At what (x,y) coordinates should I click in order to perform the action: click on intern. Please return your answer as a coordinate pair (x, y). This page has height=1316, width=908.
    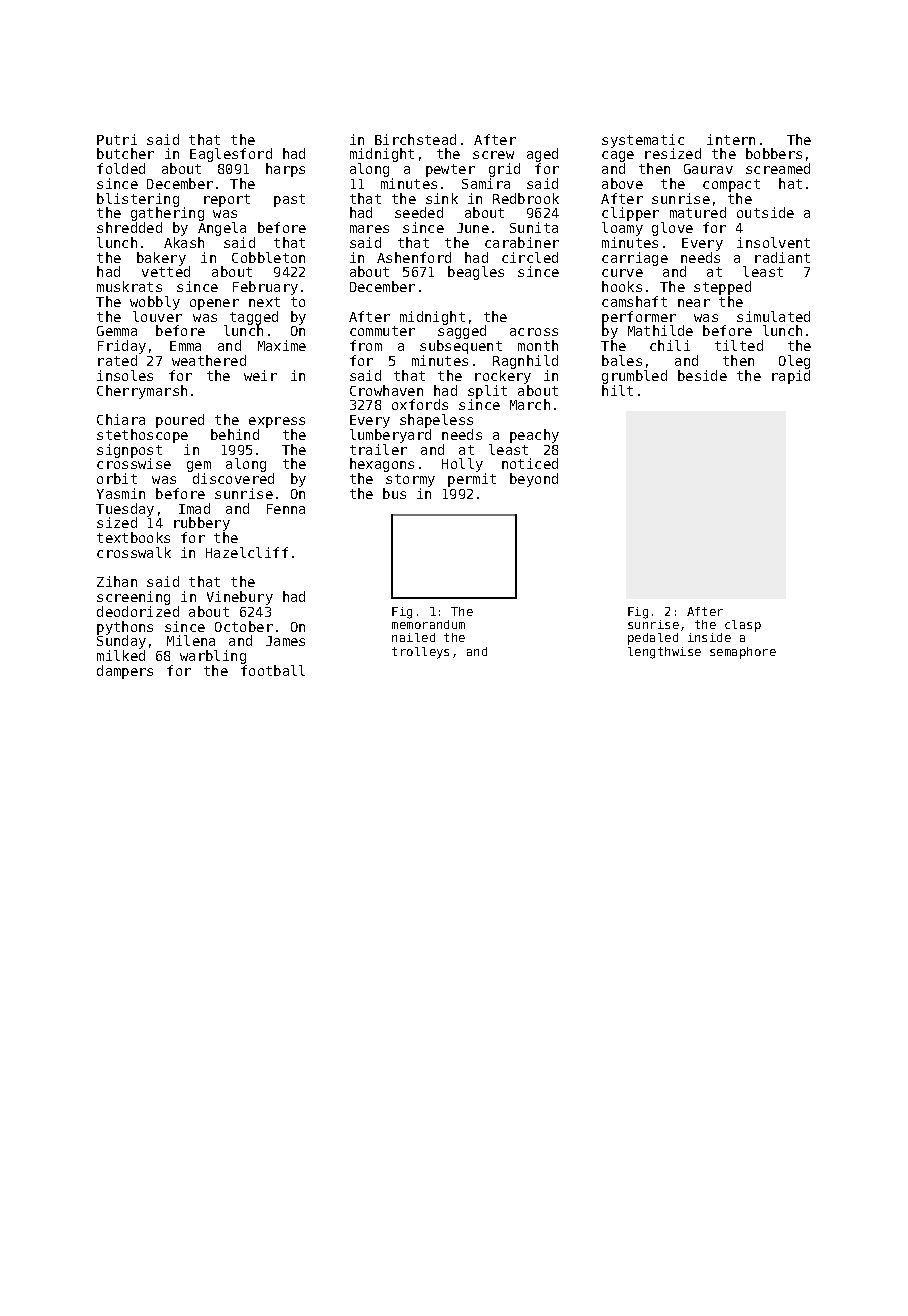
    Looking at the image, I should click on (731, 139).
